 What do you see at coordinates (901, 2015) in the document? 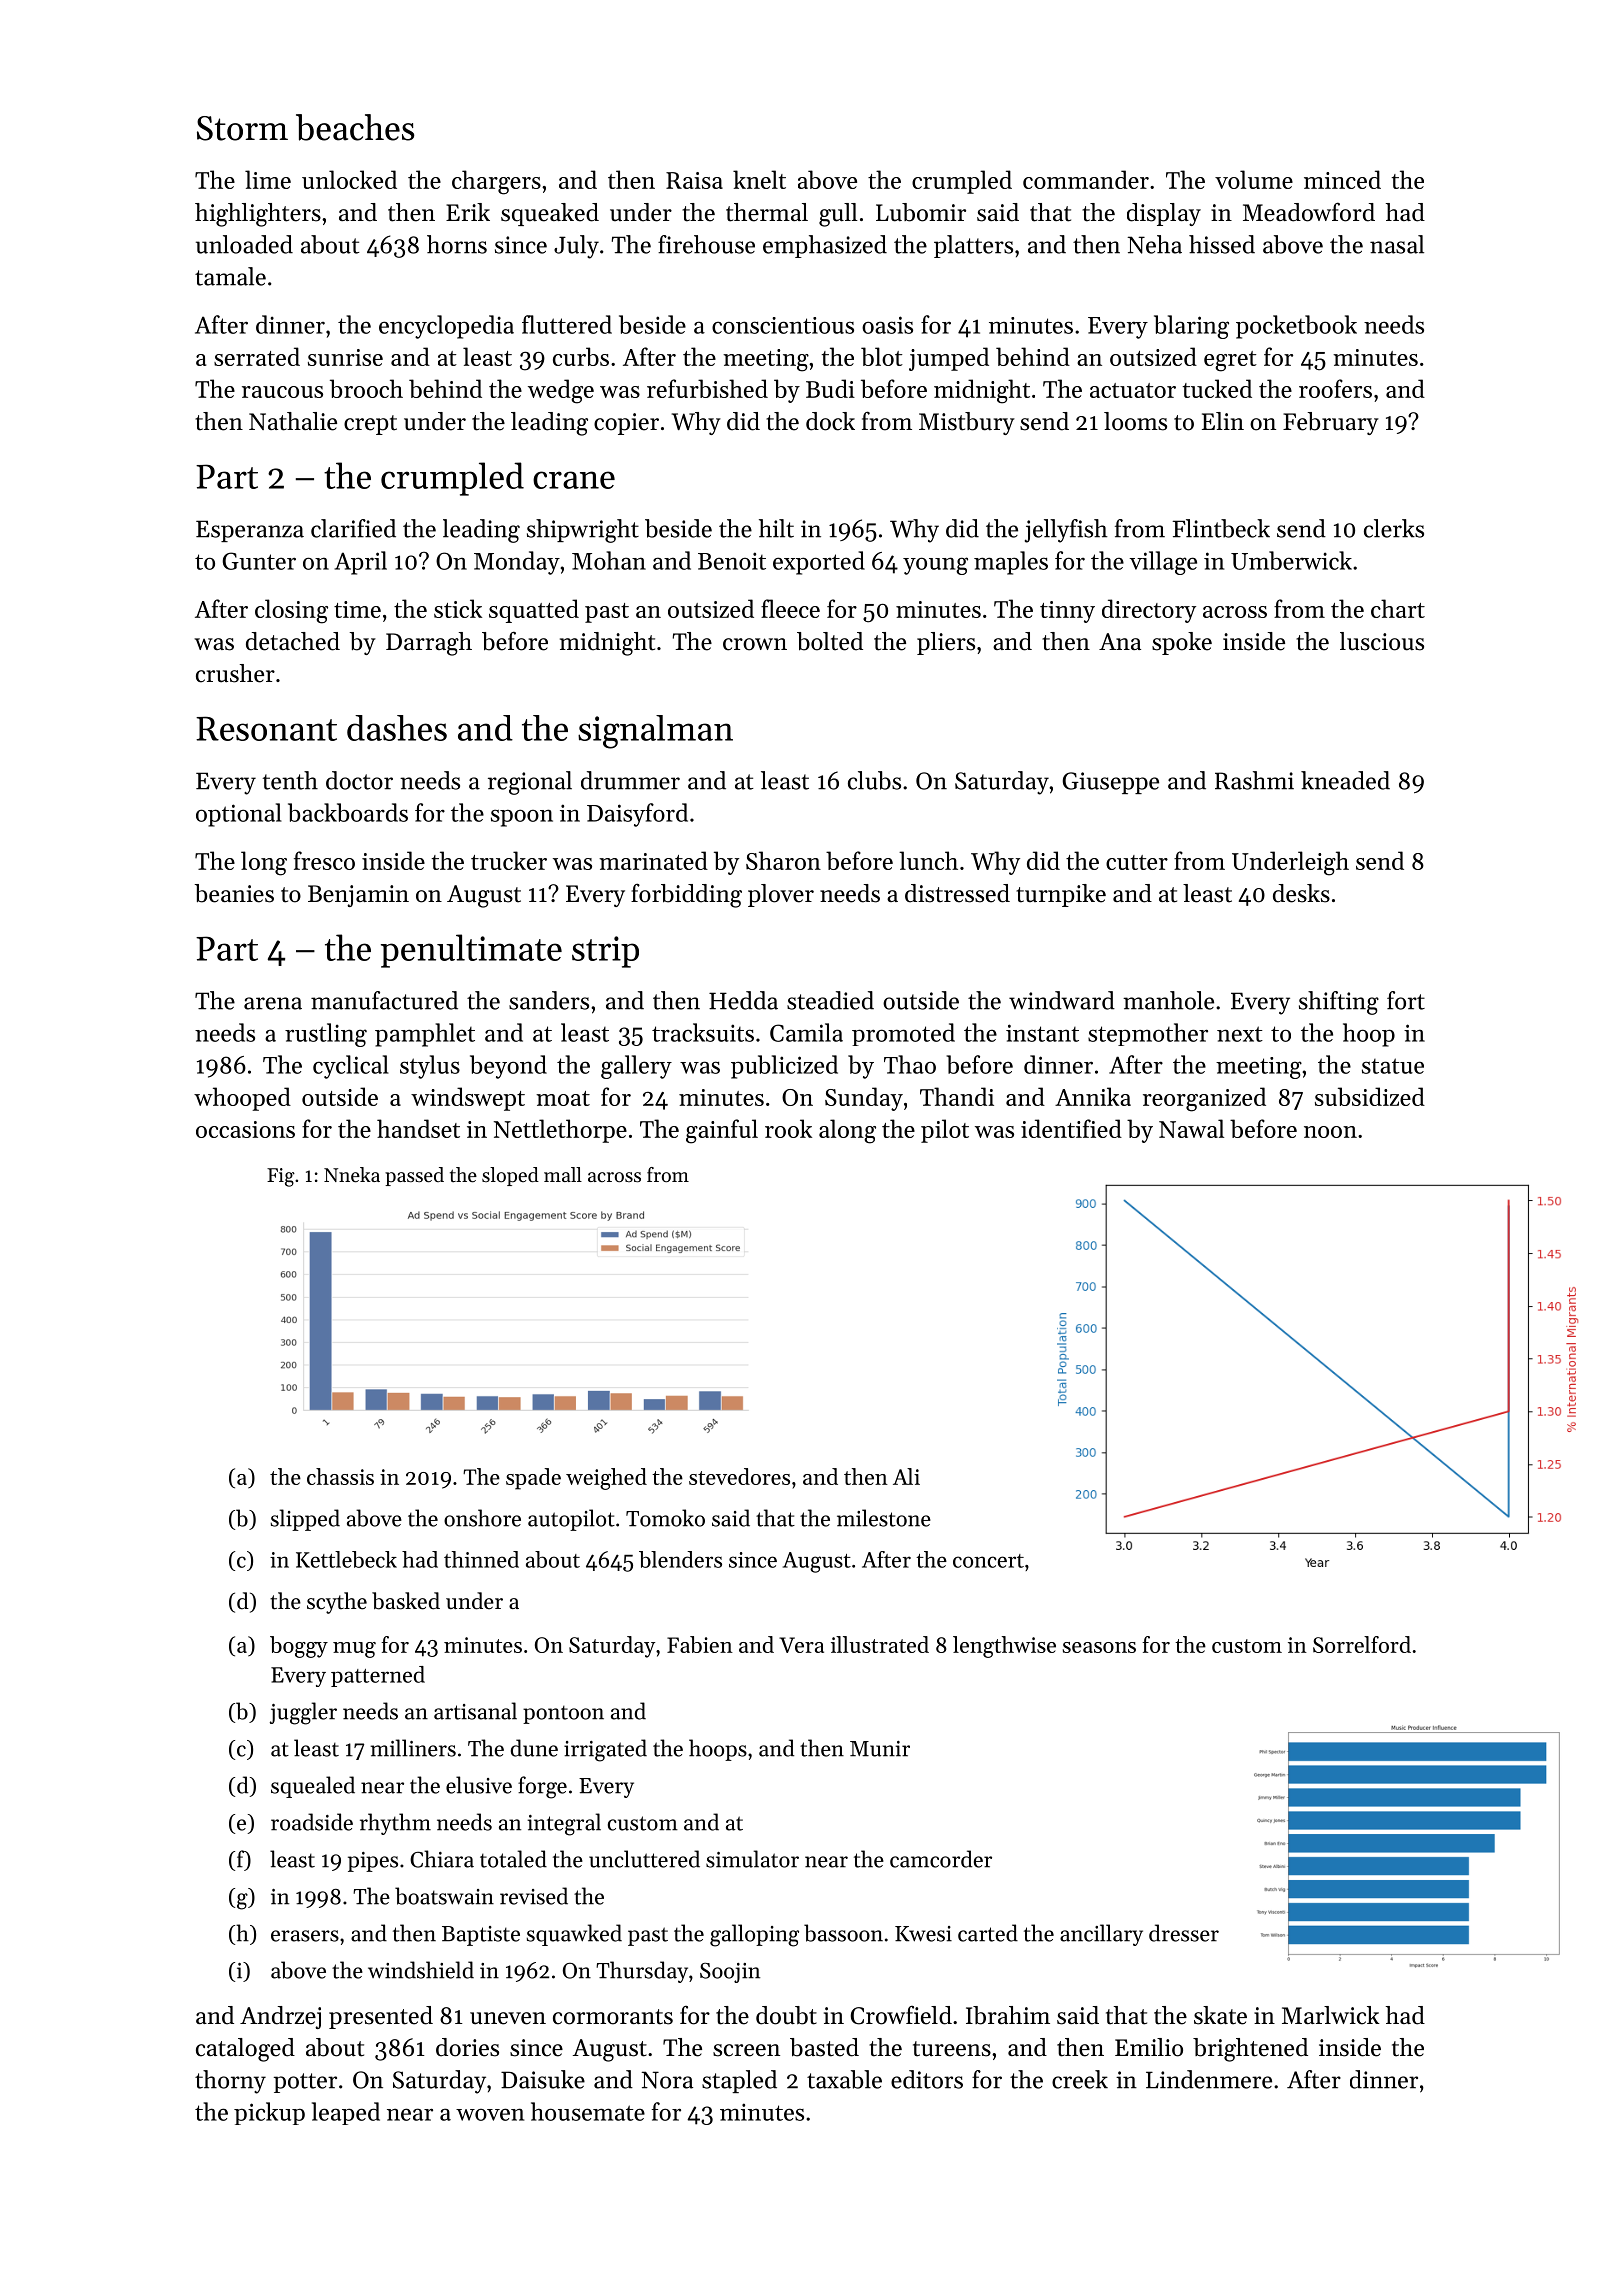
I see `Crowfield` at bounding box center [901, 2015].
